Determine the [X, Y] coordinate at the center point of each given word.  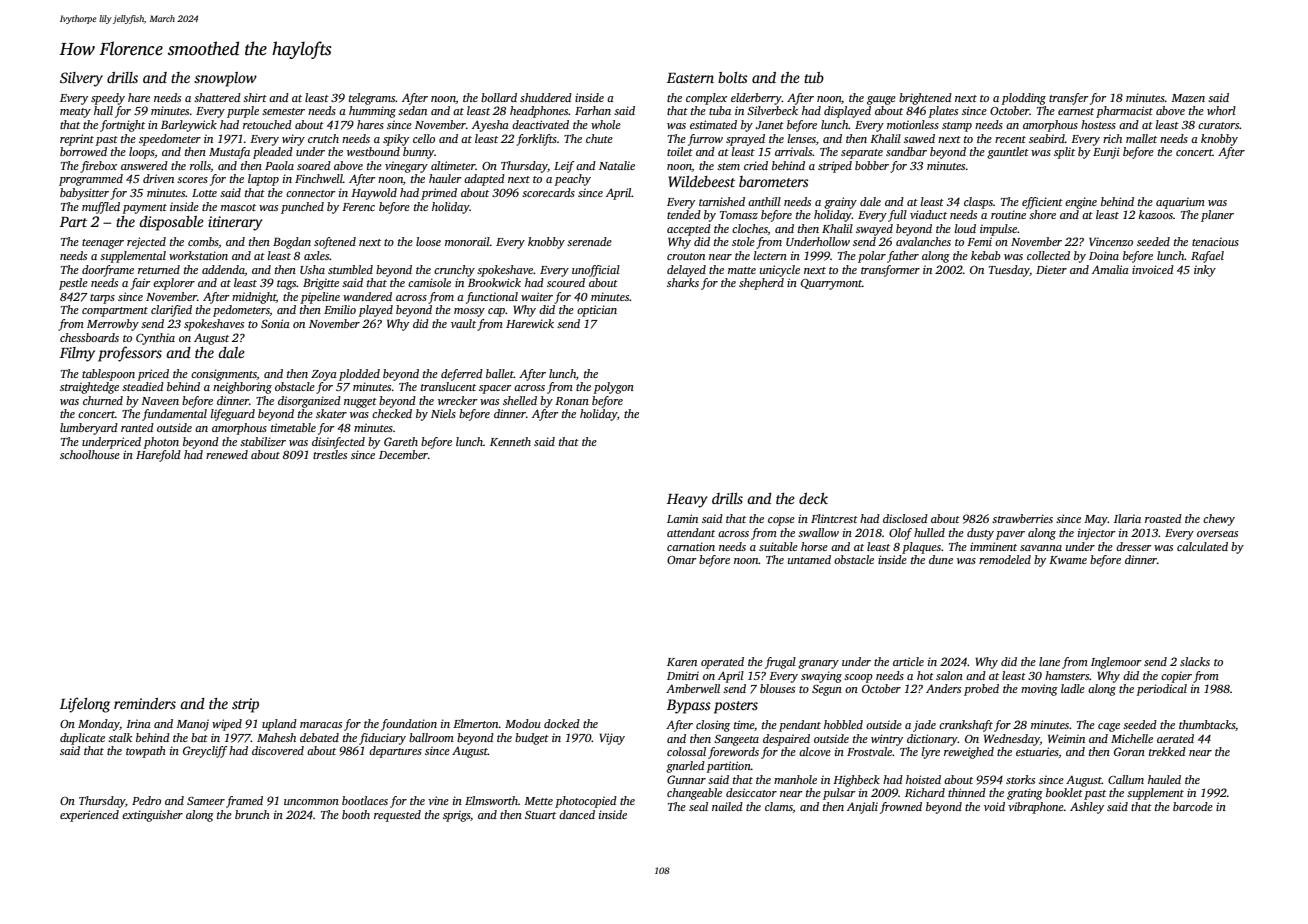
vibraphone [1036, 808]
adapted [484, 180]
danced [577, 814]
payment [144, 209]
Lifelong [85, 705]
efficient [1042, 203]
